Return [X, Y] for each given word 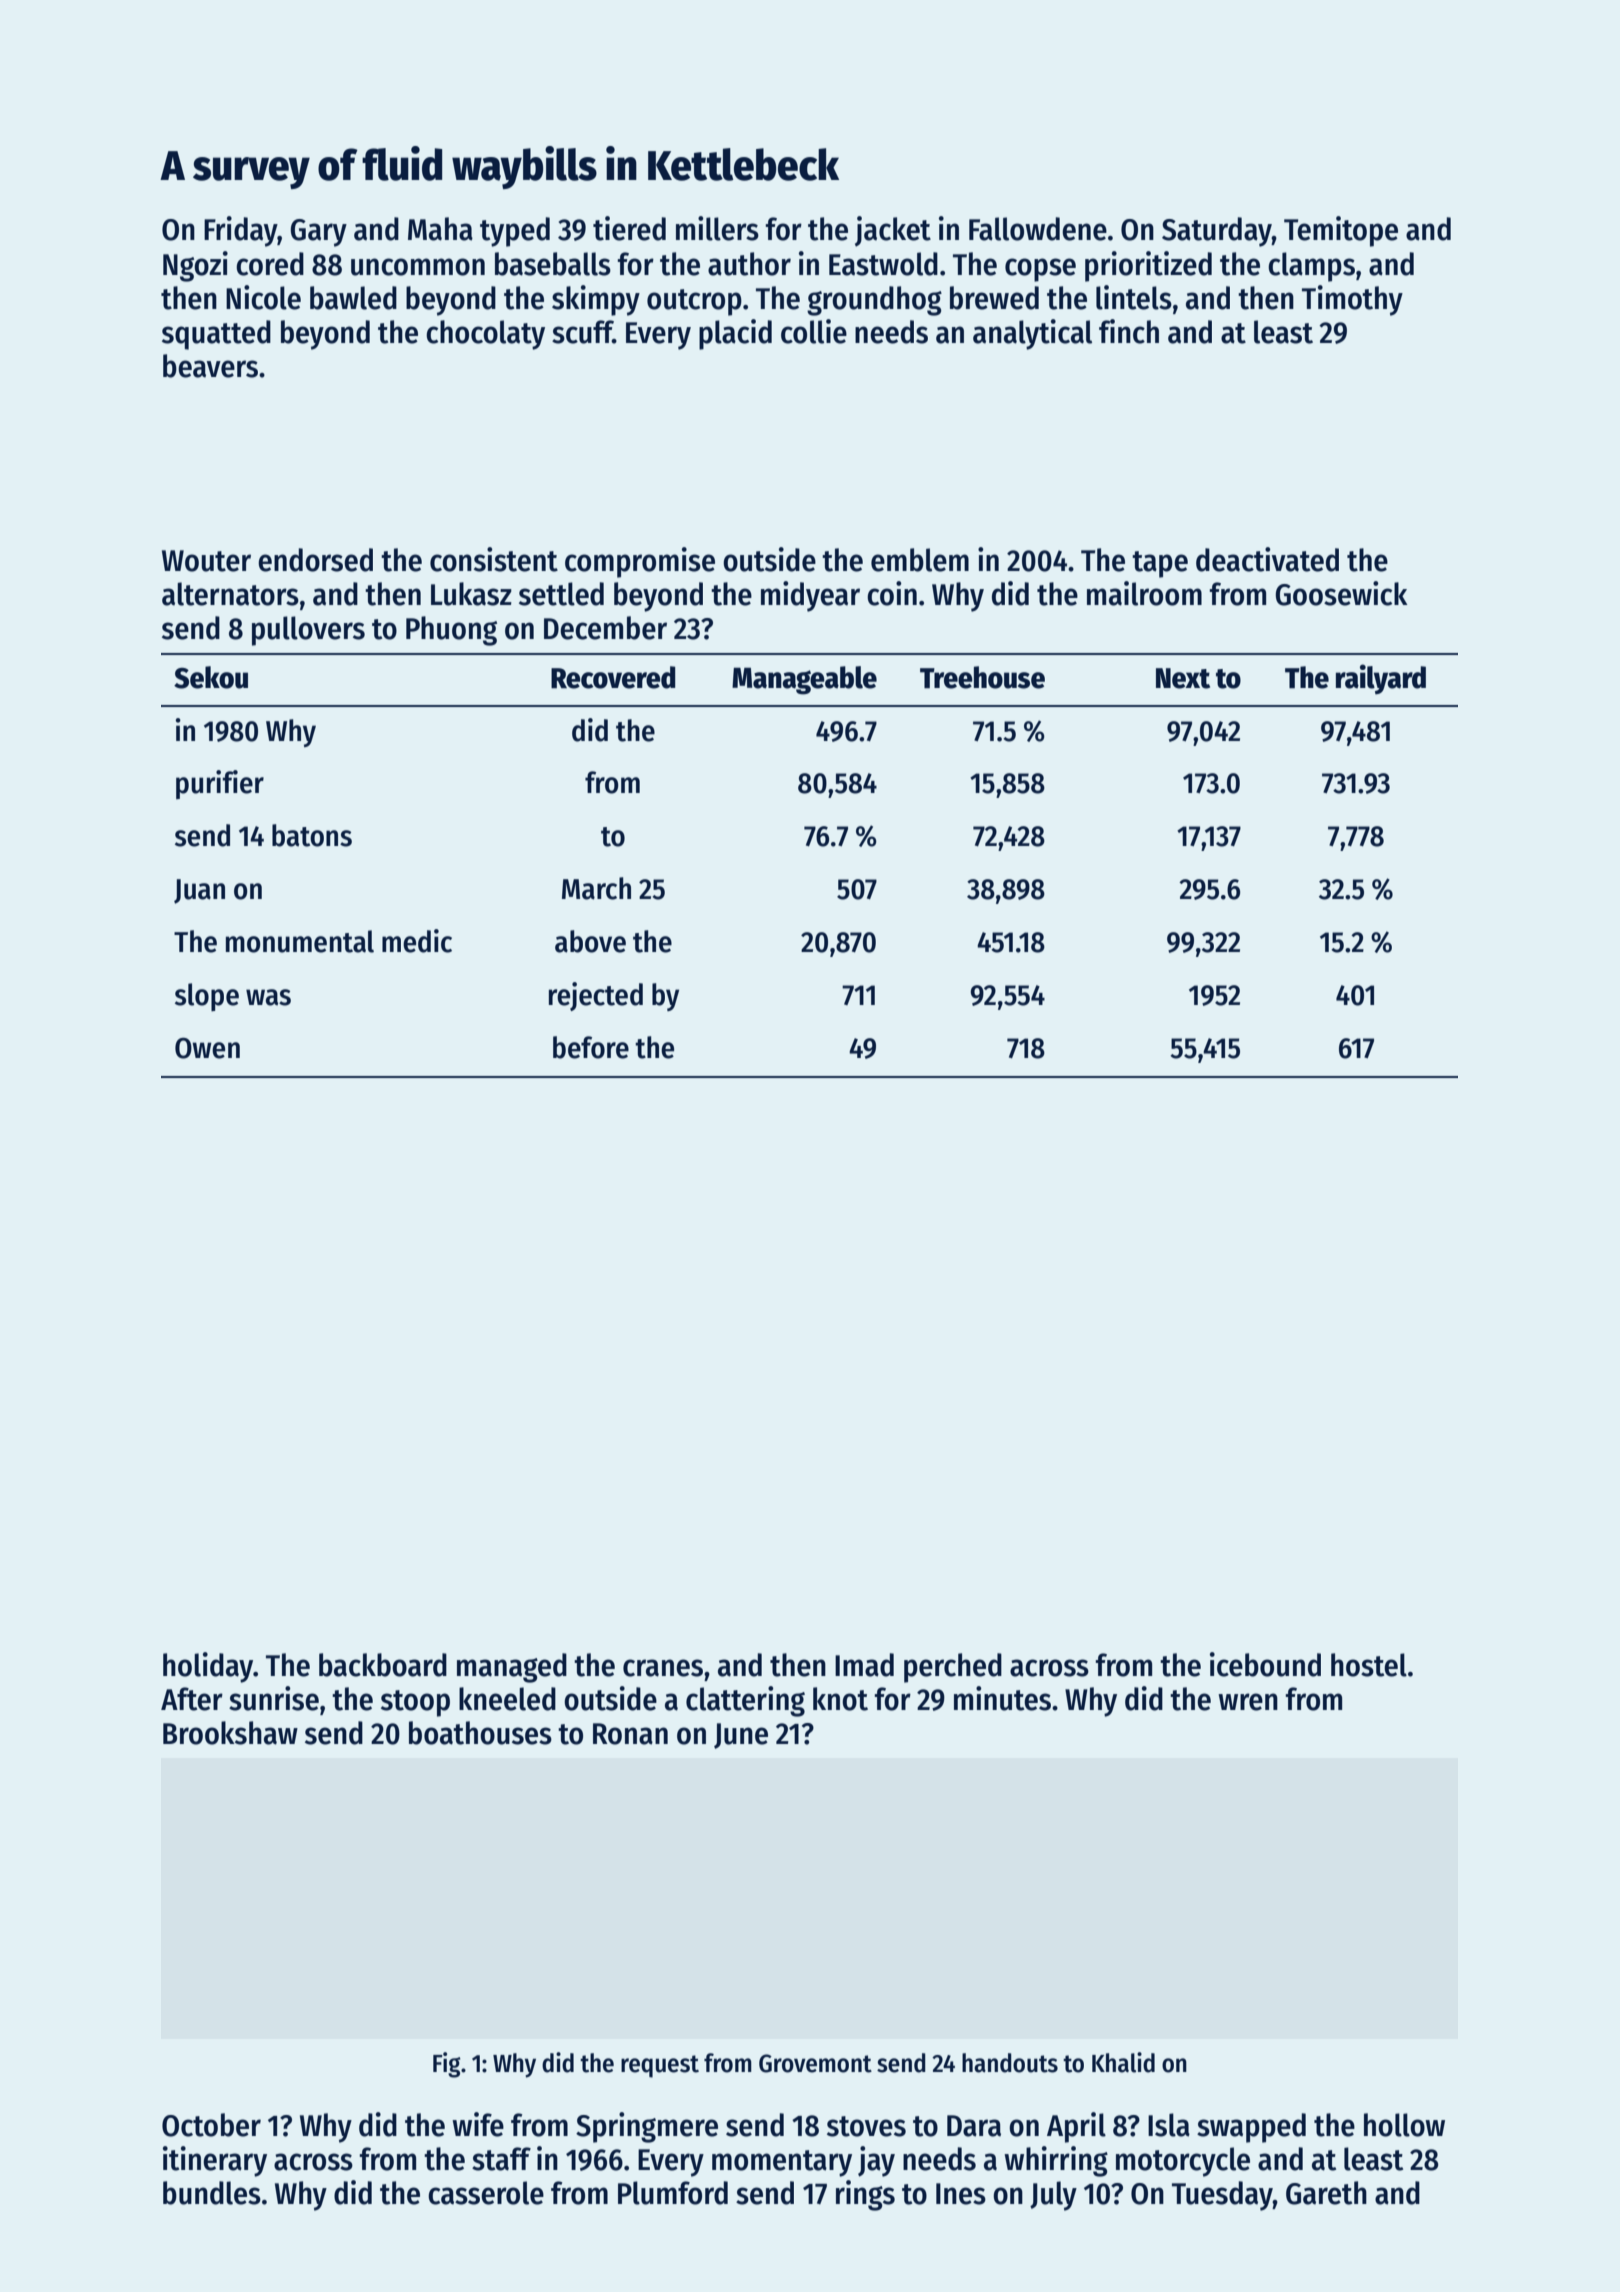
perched [953, 1668]
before [591, 1047]
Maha [440, 229]
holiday [208, 1667]
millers [717, 228]
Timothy [1352, 300]
